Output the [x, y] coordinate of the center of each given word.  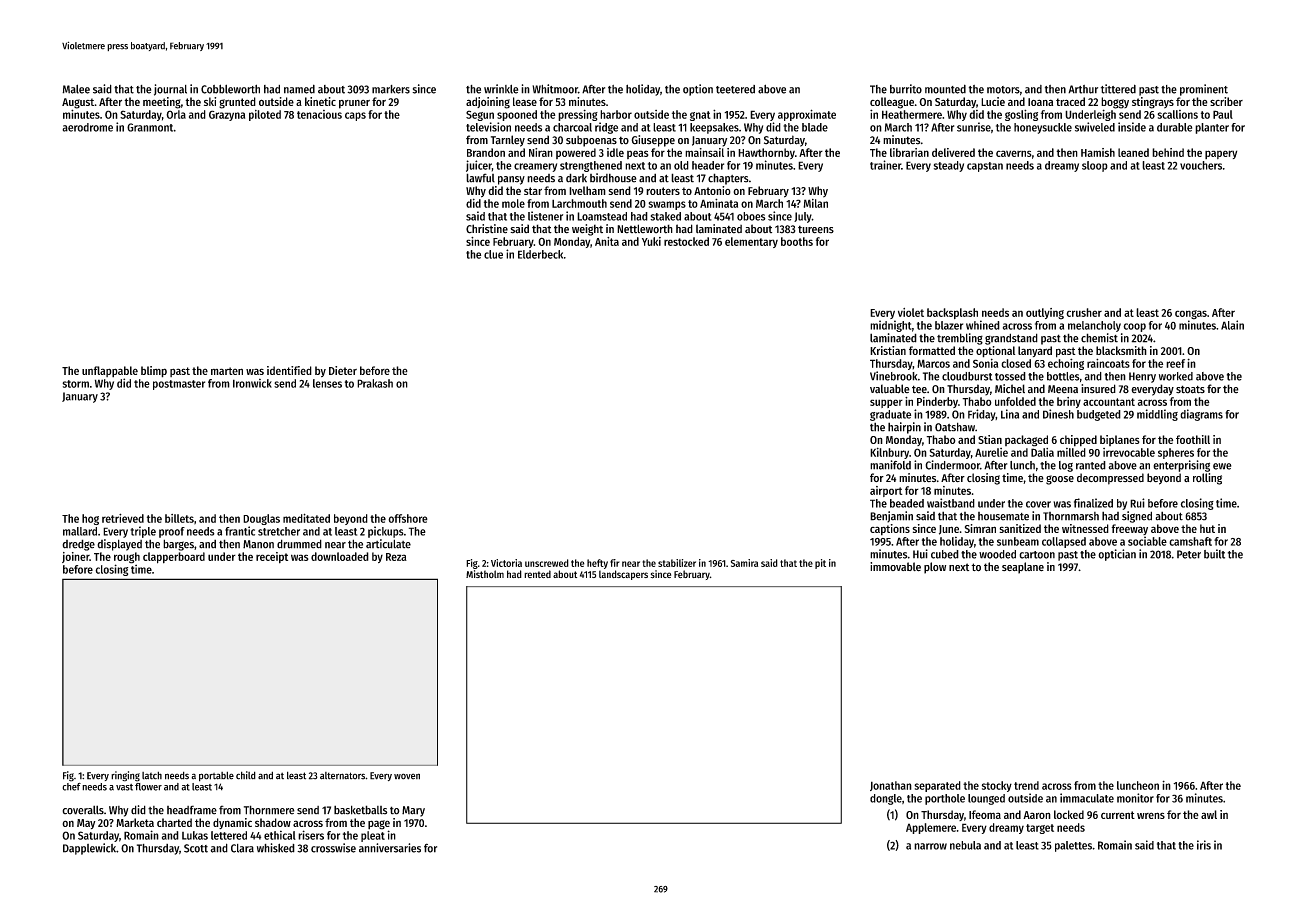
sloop [1095, 166]
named [299, 89]
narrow [930, 846]
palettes [1073, 846]
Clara [242, 848]
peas [638, 154]
